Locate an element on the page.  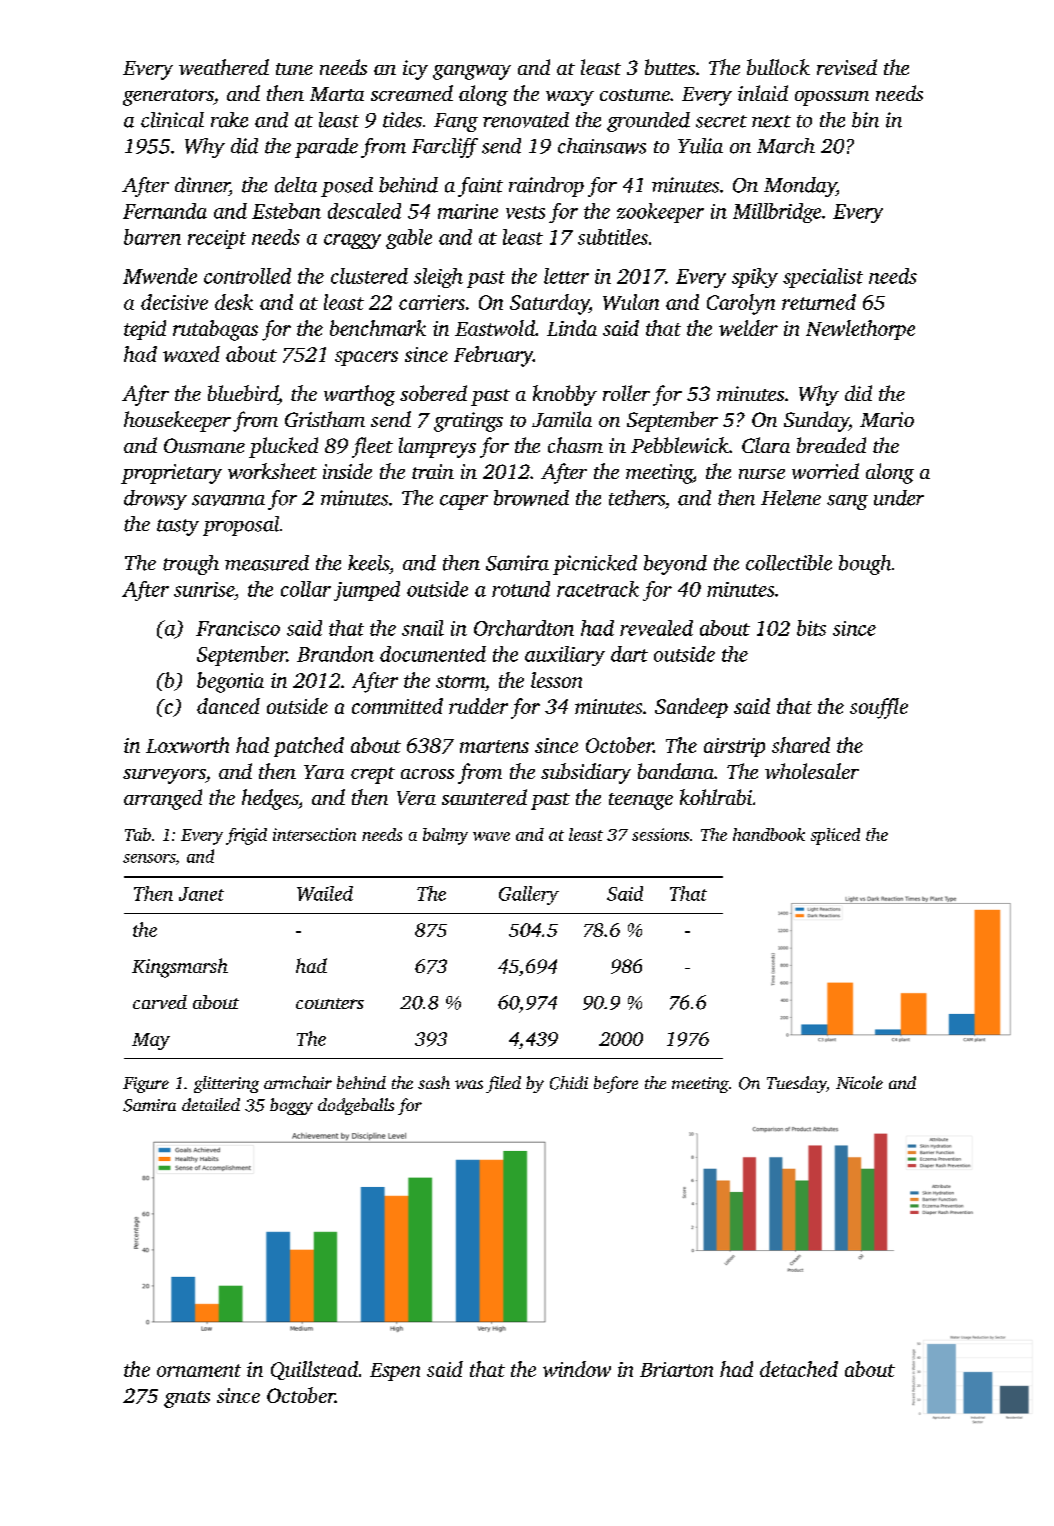
Nicole is located at coordinates (859, 1082).
